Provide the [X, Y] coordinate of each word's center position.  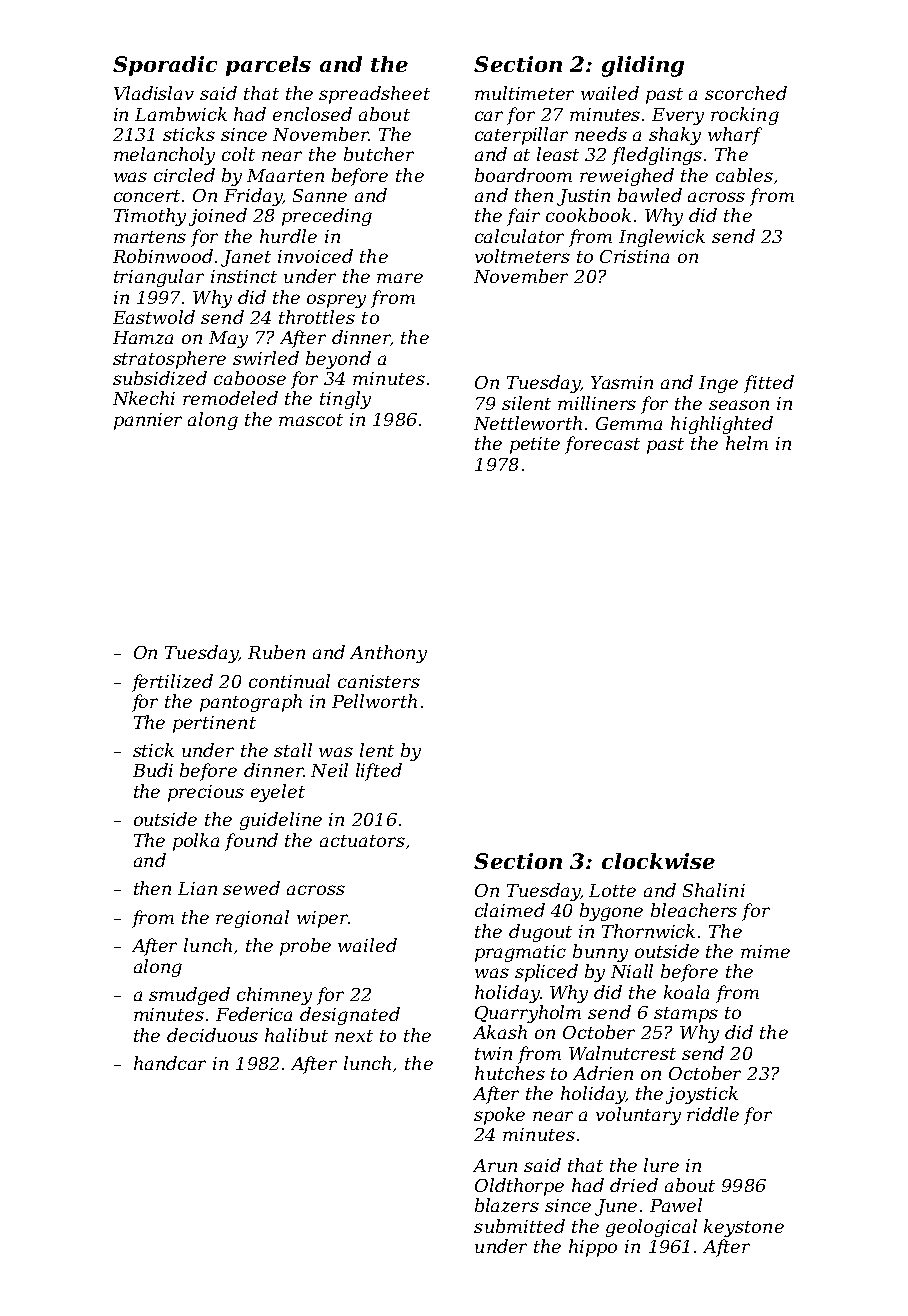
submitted [519, 1226]
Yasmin [622, 382]
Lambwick [181, 114]
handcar [170, 1063]
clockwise [658, 861]
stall [293, 750]
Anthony [388, 654]
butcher [379, 154]
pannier [148, 421]
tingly [345, 400]
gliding [643, 66]
